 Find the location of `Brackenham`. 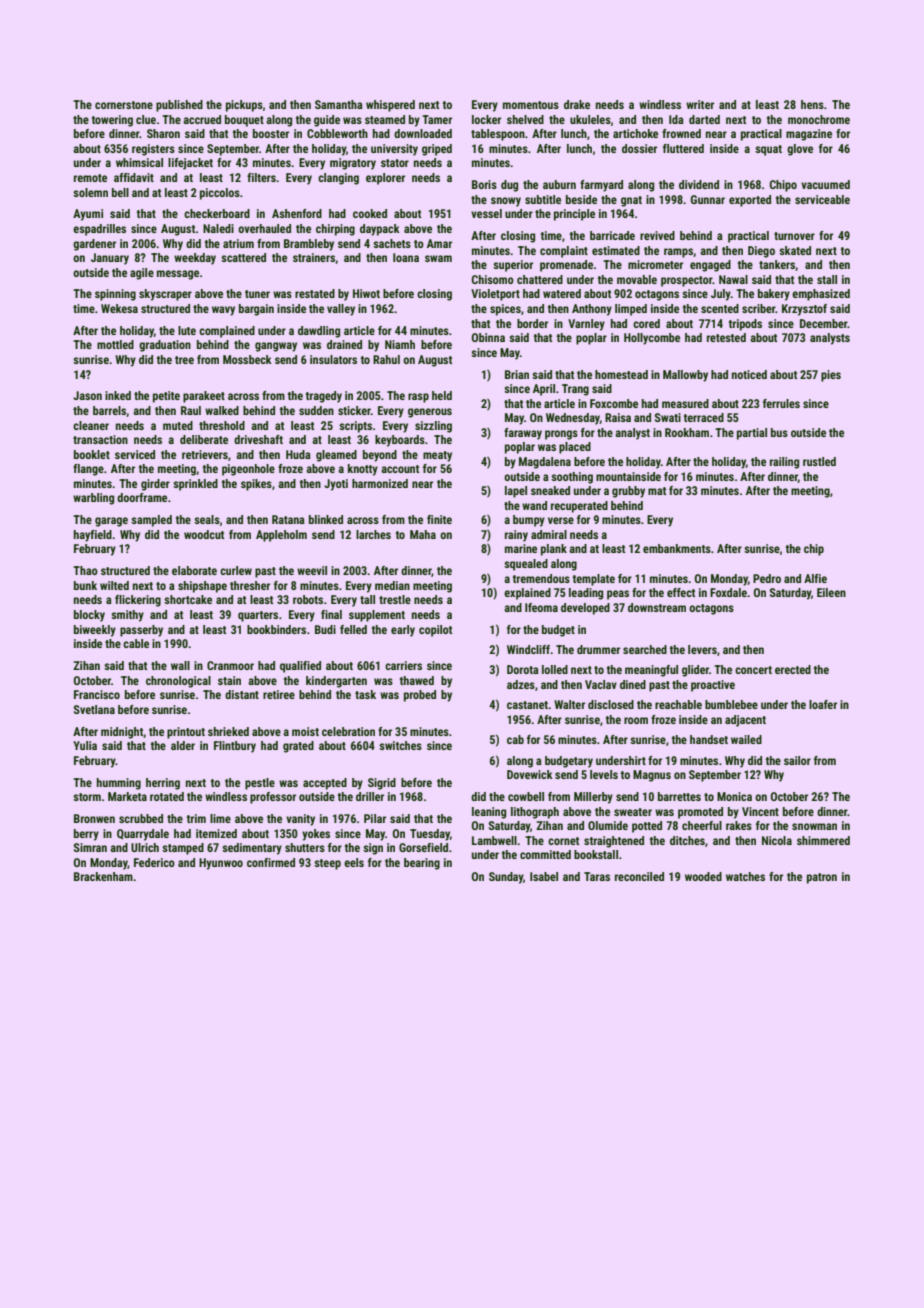

Brackenham is located at coordinates (103, 876).
